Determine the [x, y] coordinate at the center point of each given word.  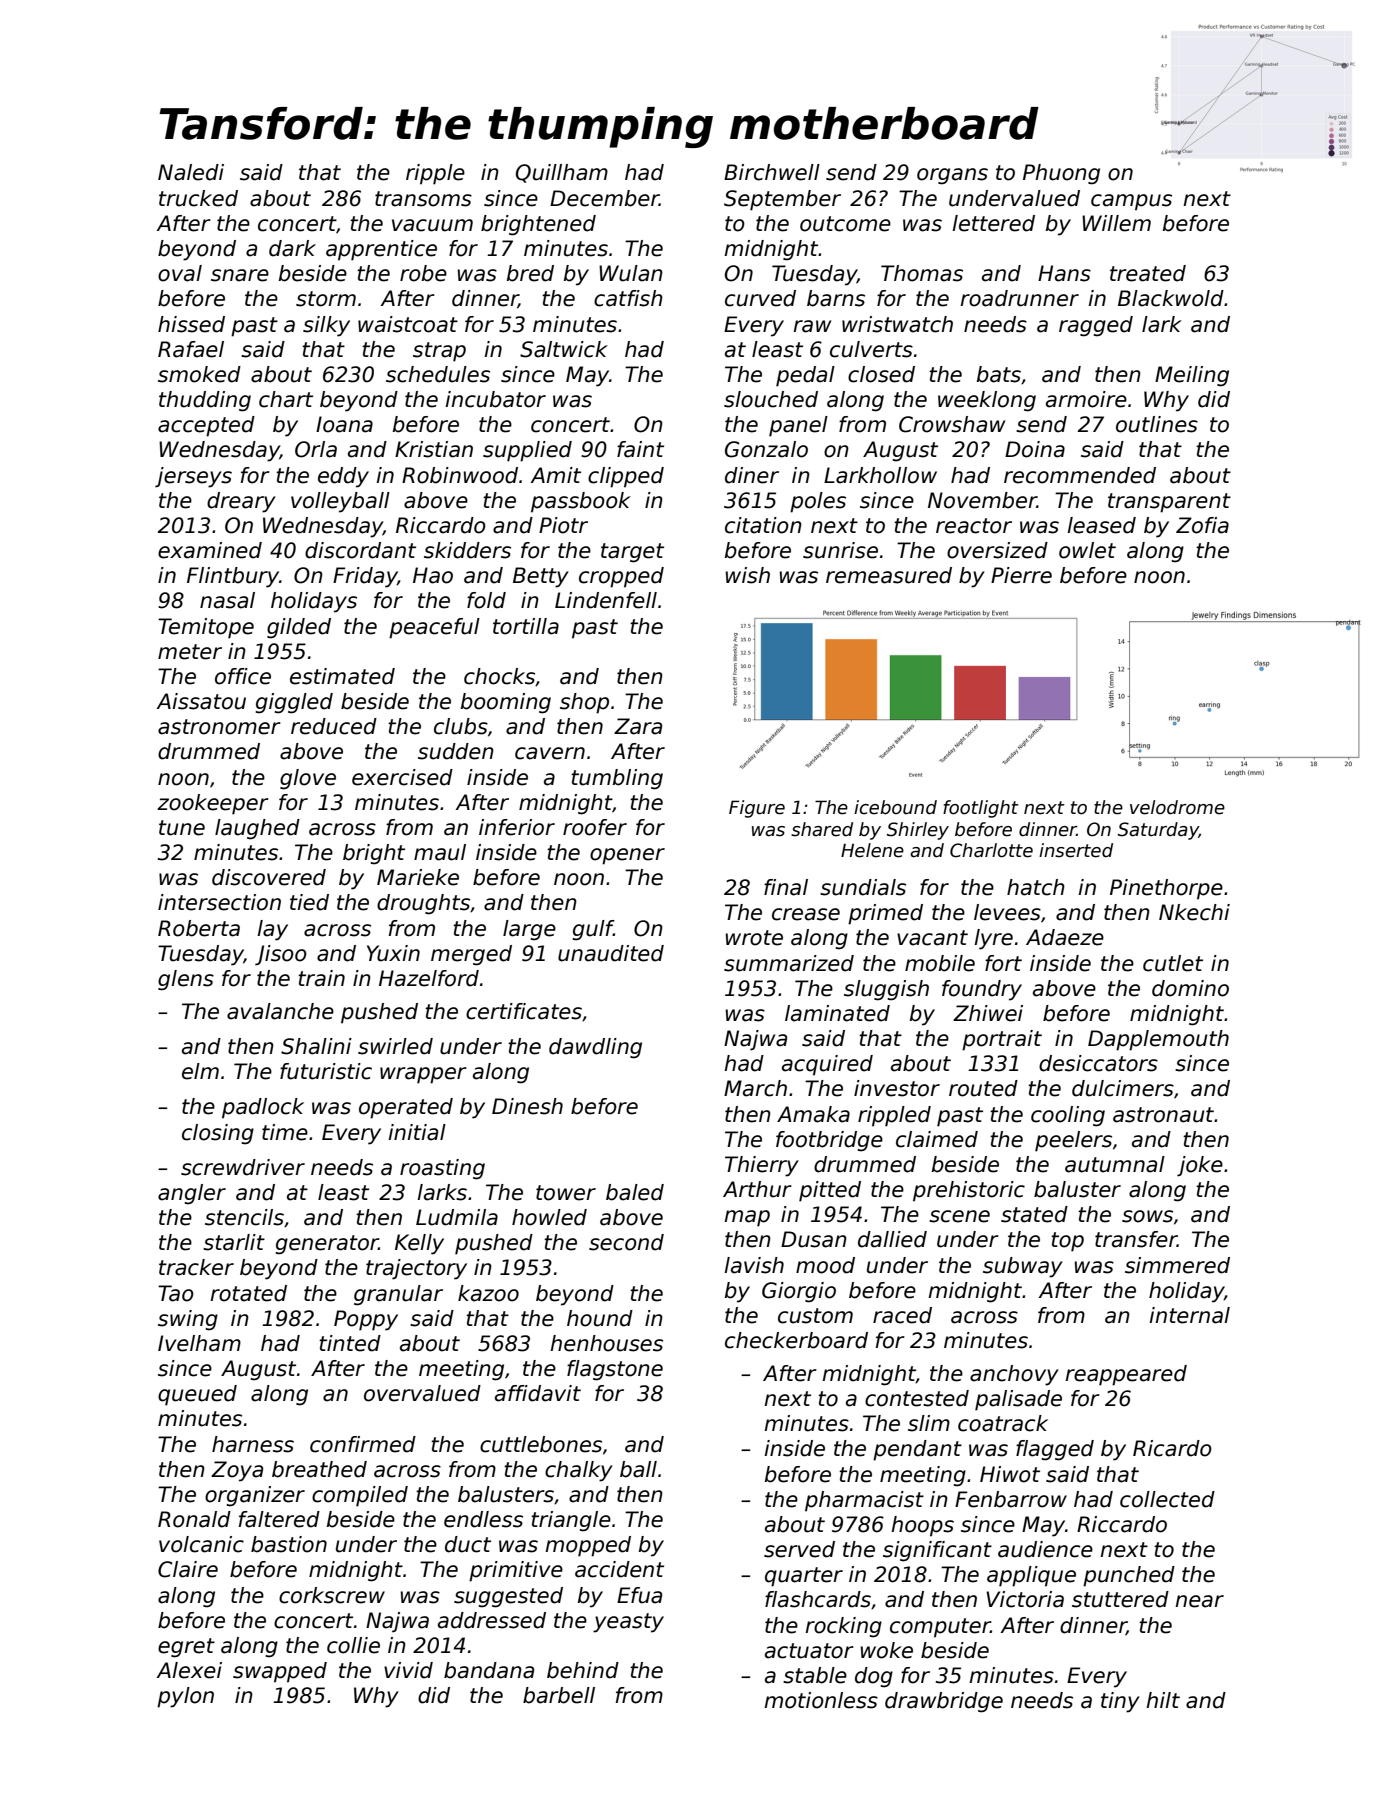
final [786, 887]
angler [192, 1194]
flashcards [818, 1599]
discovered [269, 877]
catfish [628, 298]
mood [825, 1265]
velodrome [1177, 807]
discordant [360, 550]
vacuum [432, 225]
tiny [1120, 1702]
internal [1189, 1315]
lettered [993, 223]
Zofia [1202, 525]
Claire [188, 1569]
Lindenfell [606, 600]
